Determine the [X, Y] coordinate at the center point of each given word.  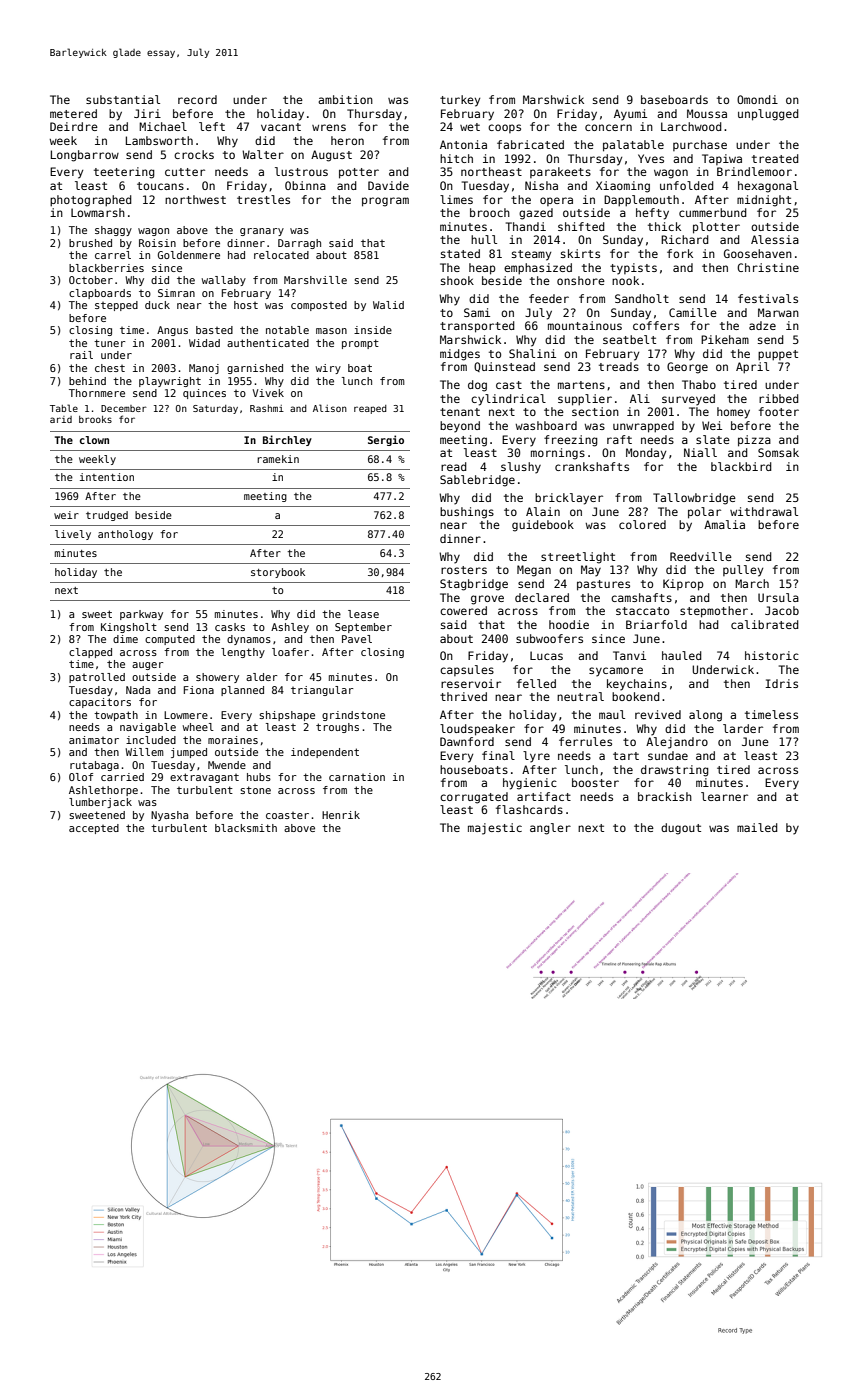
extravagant [204, 778]
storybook [278, 573]
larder [743, 728]
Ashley [290, 628]
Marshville [315, 280]
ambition [345, 99]
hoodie [569, 624]
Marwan [778, 312]
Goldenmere [189, 255]
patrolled [97, 678]
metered [73, 113]
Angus [172, 331]
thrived [463, 696]
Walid [388, 305]
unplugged [768, 115]
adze [762, 325]
